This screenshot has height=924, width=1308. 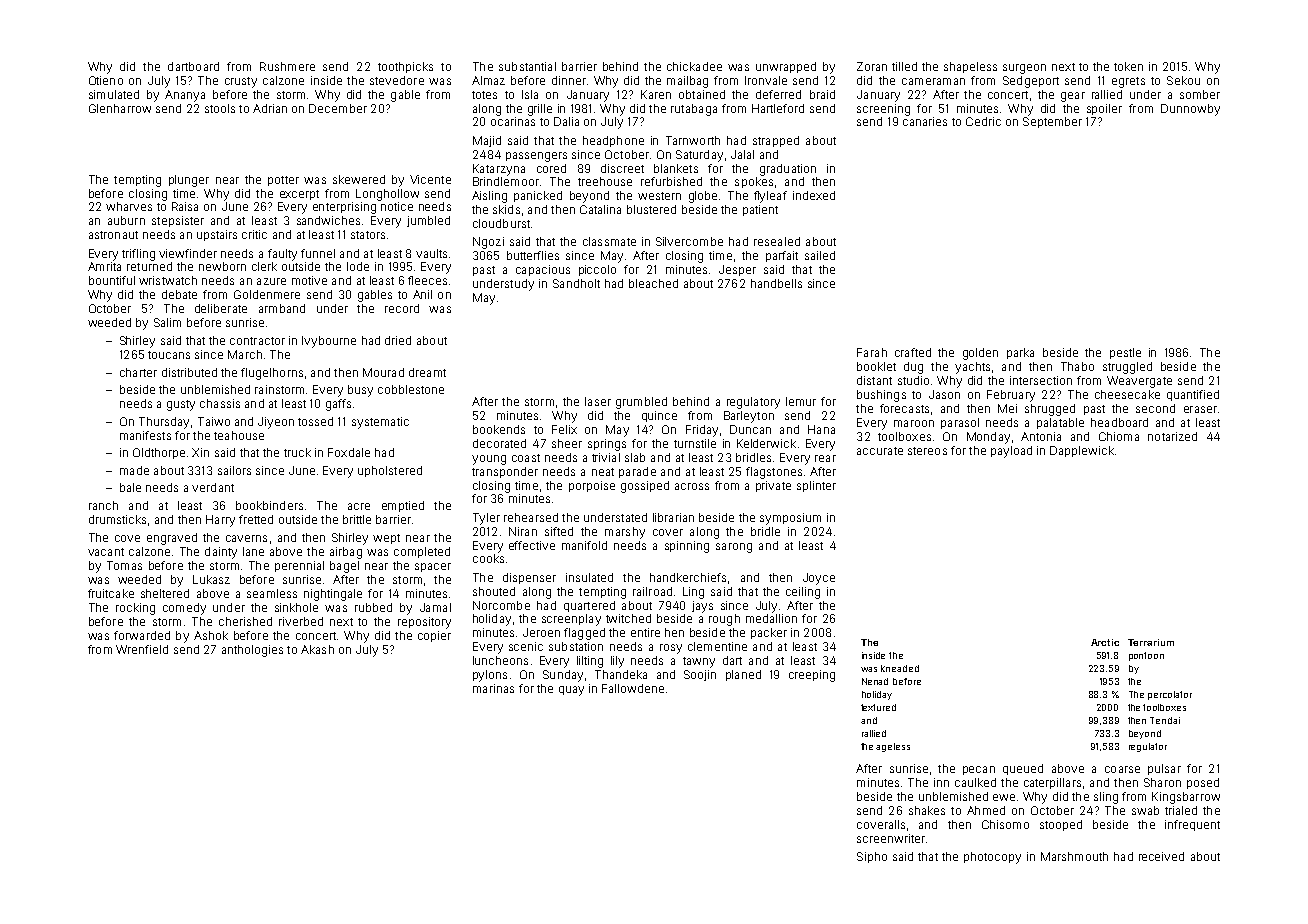 I want to click on grumbled, so click(x=641, y=403).
